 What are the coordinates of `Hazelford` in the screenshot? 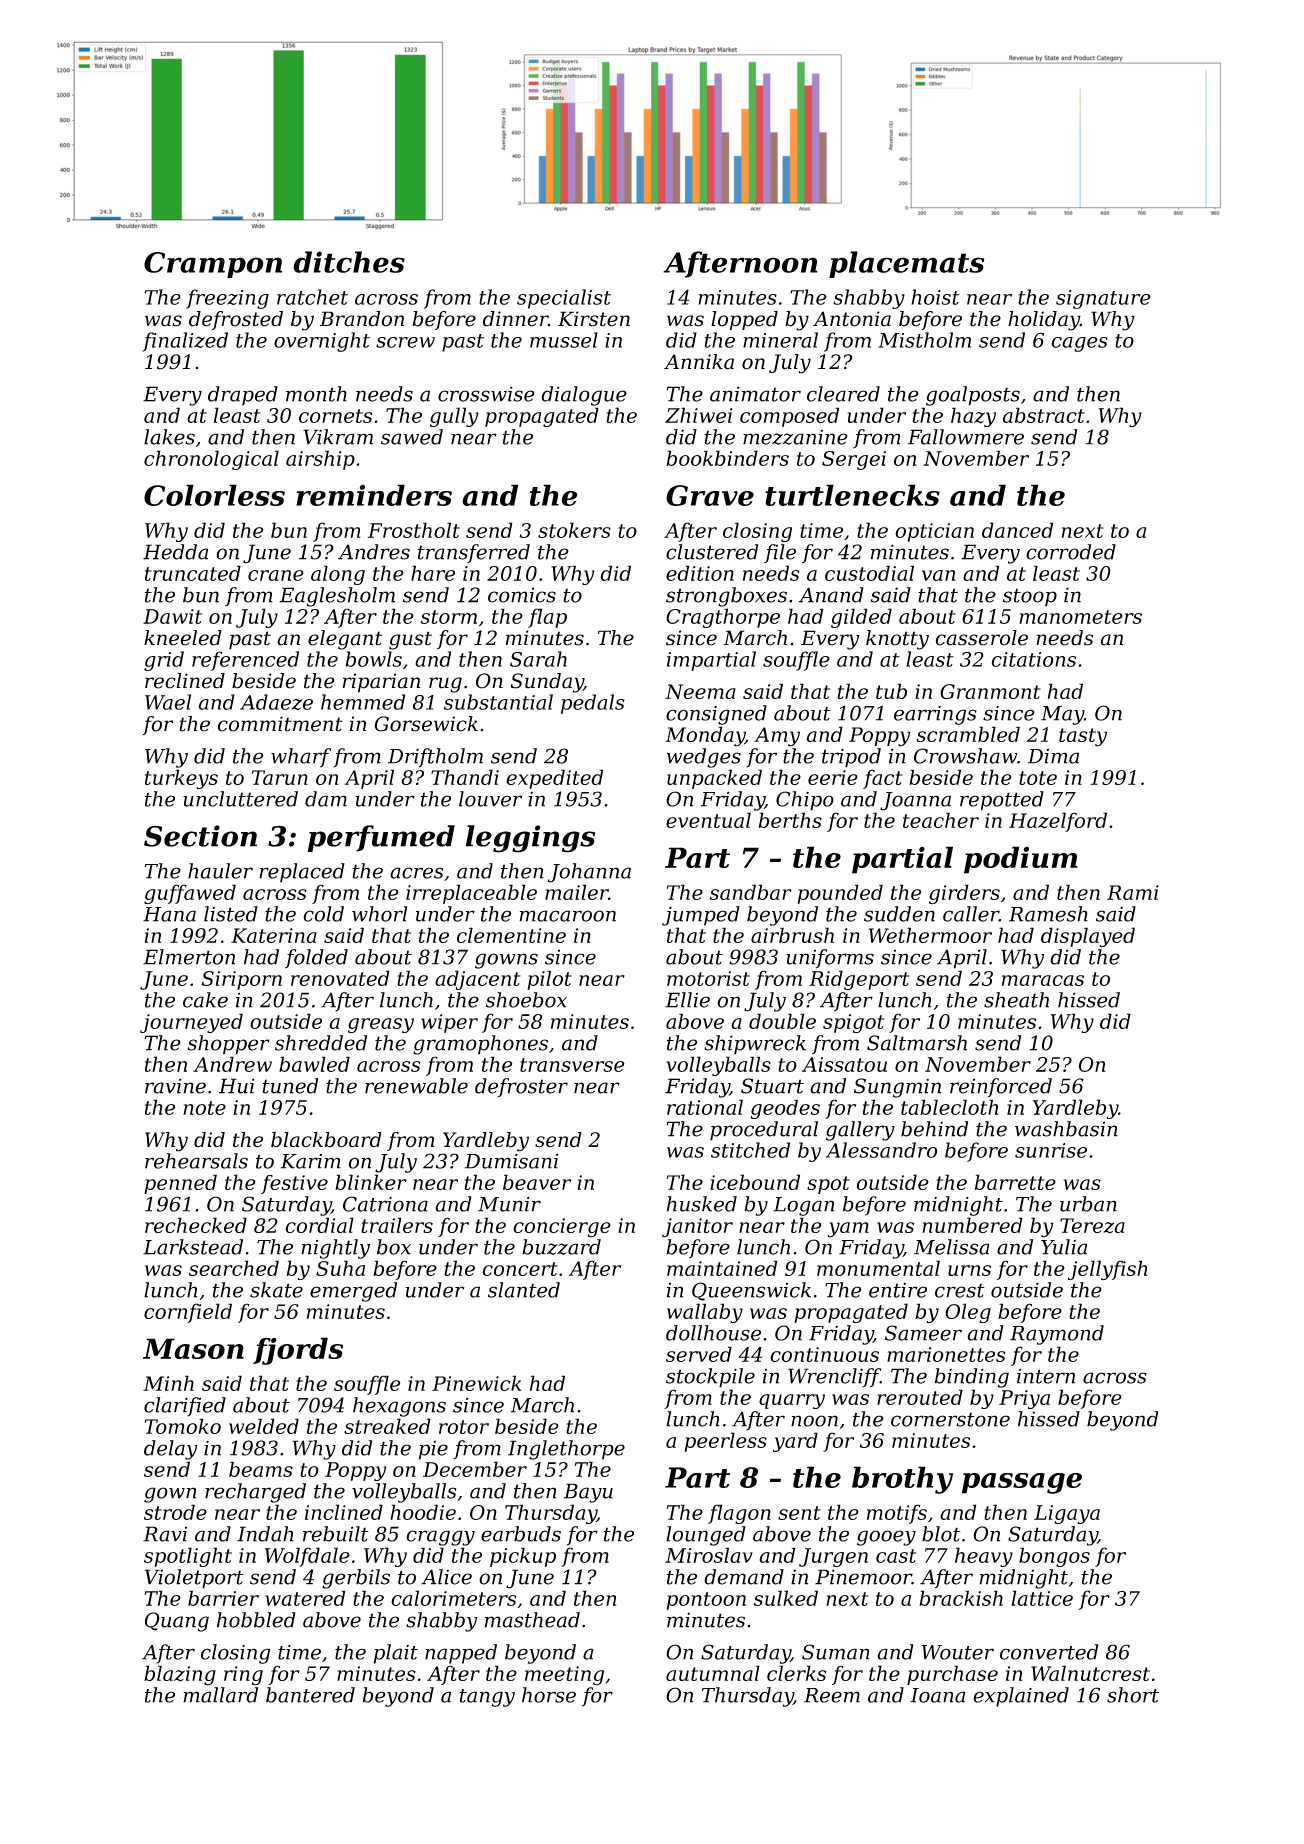 It's located at (1058, 822).
